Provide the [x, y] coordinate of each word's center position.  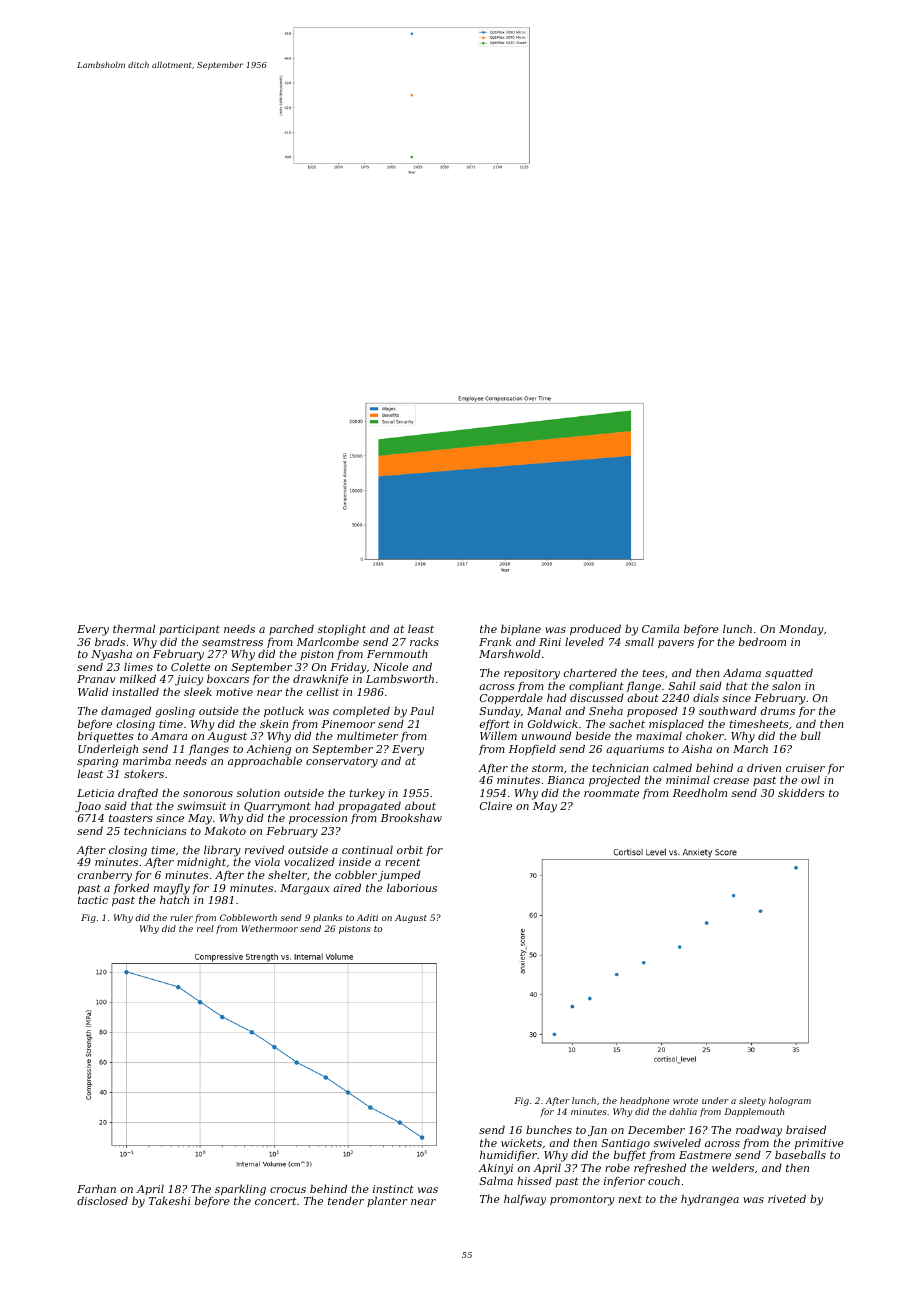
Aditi [367, 917]
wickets [521, 1142]
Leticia [95, 793]
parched [291, 629]
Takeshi [170, 1200]
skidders [801, 792]
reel [205, 928]
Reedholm [700, 792]
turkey [367, 794]
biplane [521, 629]
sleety [752, 1101]
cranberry [105, 876]
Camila [660, 628]
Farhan [96, 1188]
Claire [496, 805]
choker [705, 735]
